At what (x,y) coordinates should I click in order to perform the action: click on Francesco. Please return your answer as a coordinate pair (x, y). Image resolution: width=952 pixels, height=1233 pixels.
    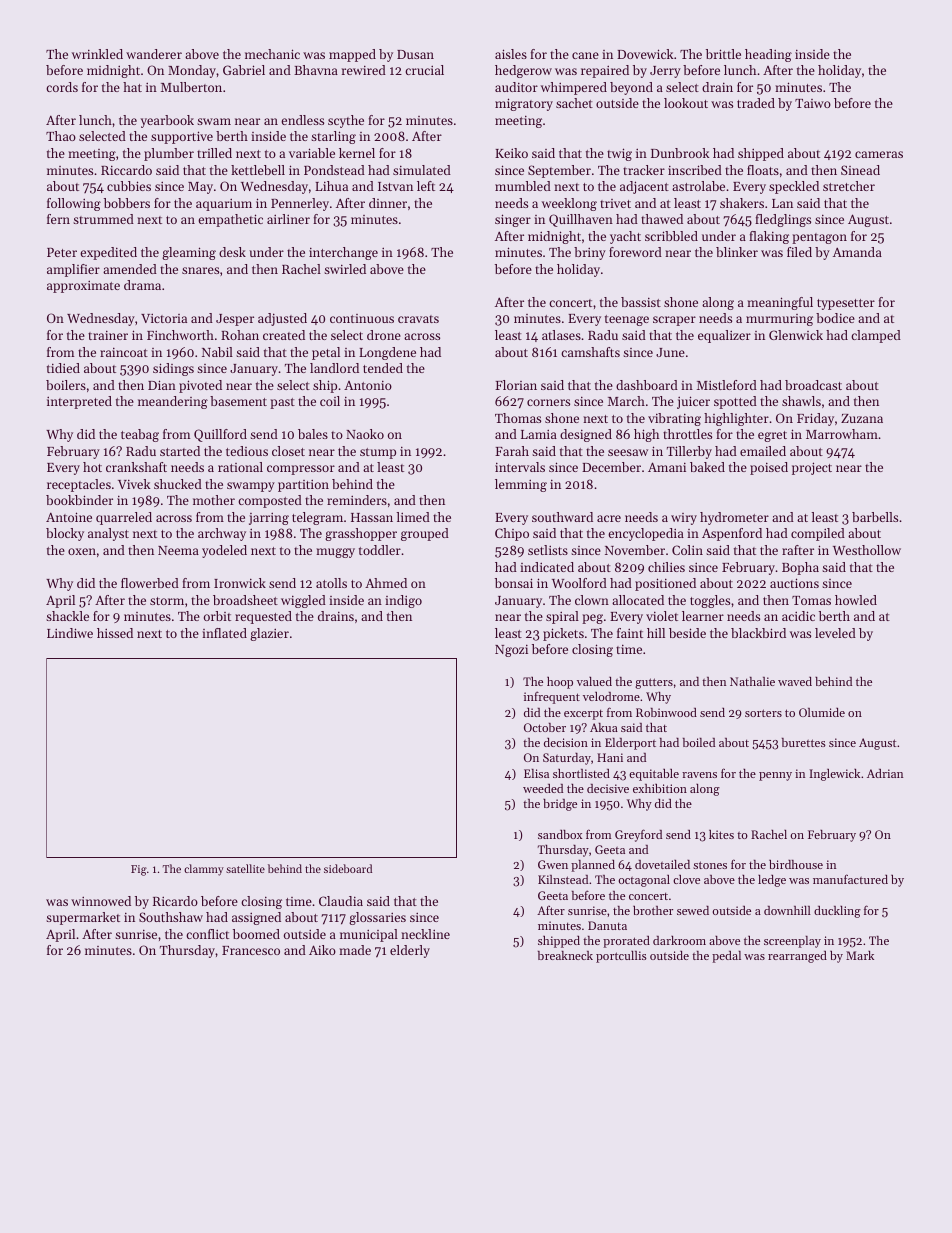
    Looking at the image, I should click on (251, 950).
